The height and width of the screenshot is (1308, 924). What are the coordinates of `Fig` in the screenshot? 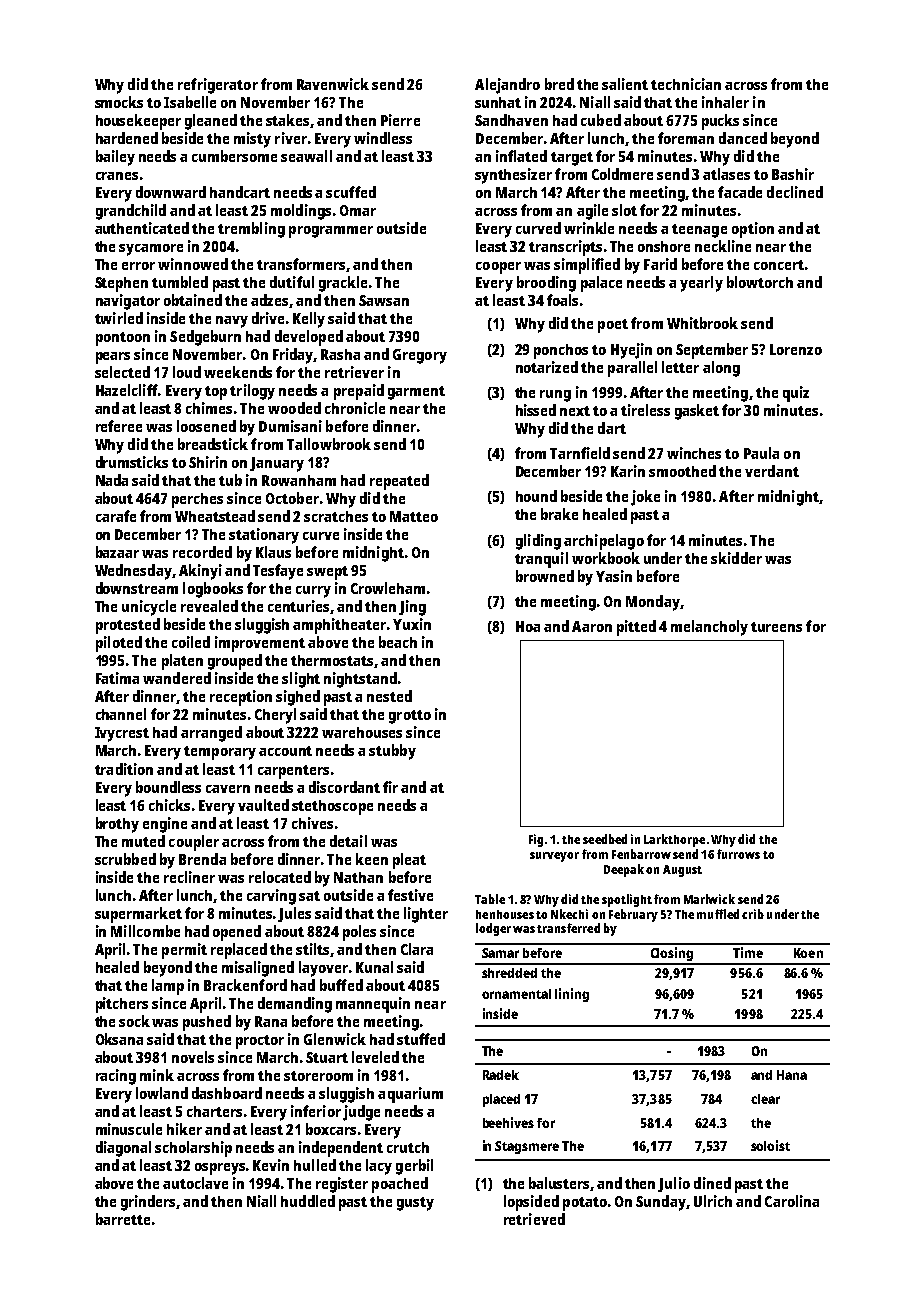 It's located at (536, 840).
